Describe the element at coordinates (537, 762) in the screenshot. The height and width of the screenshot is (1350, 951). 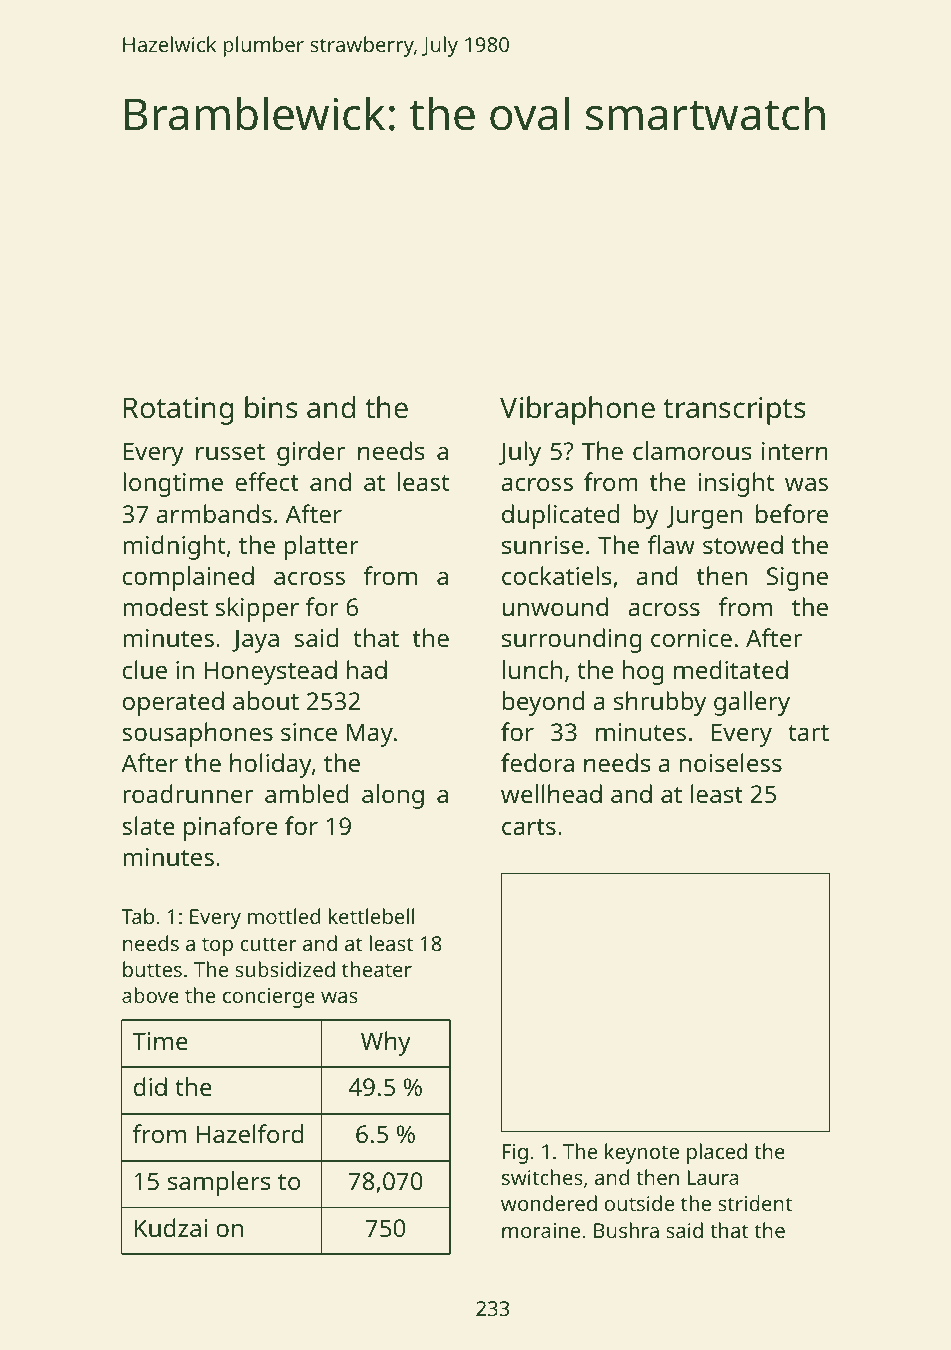
I see `fedora` at that location.
